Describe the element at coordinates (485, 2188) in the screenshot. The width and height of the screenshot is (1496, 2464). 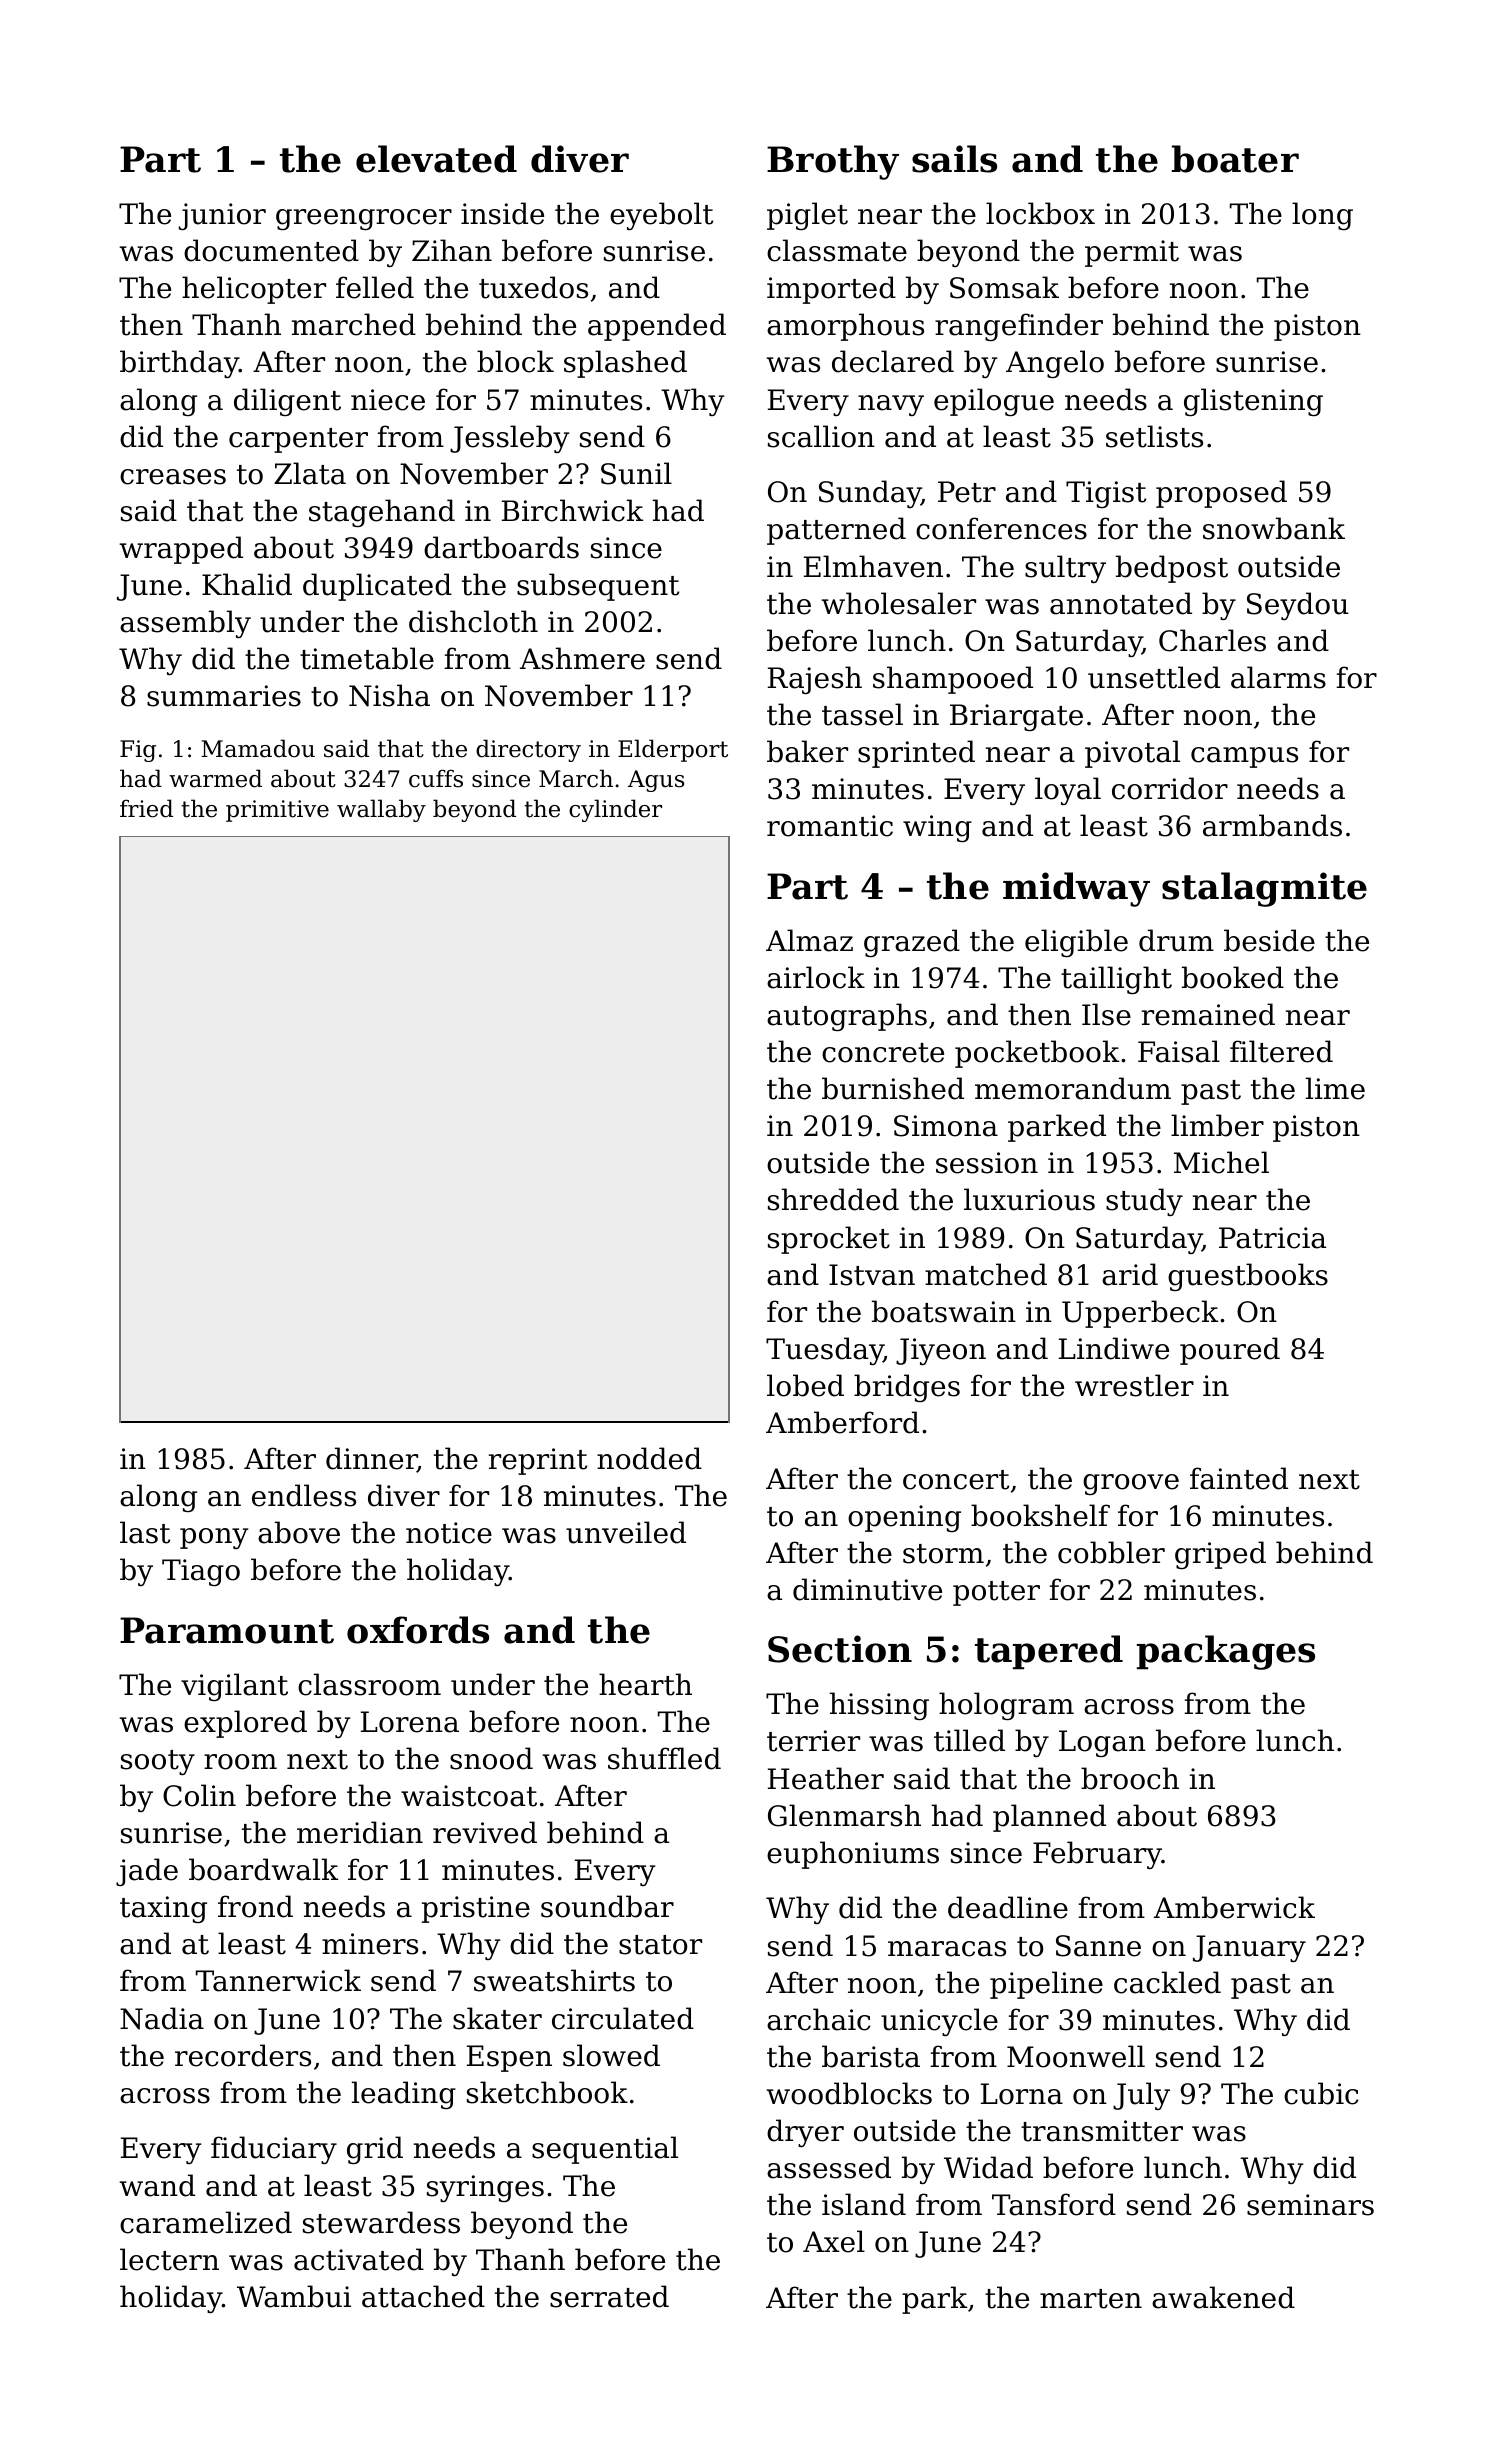
I see `syringes` at that location.
